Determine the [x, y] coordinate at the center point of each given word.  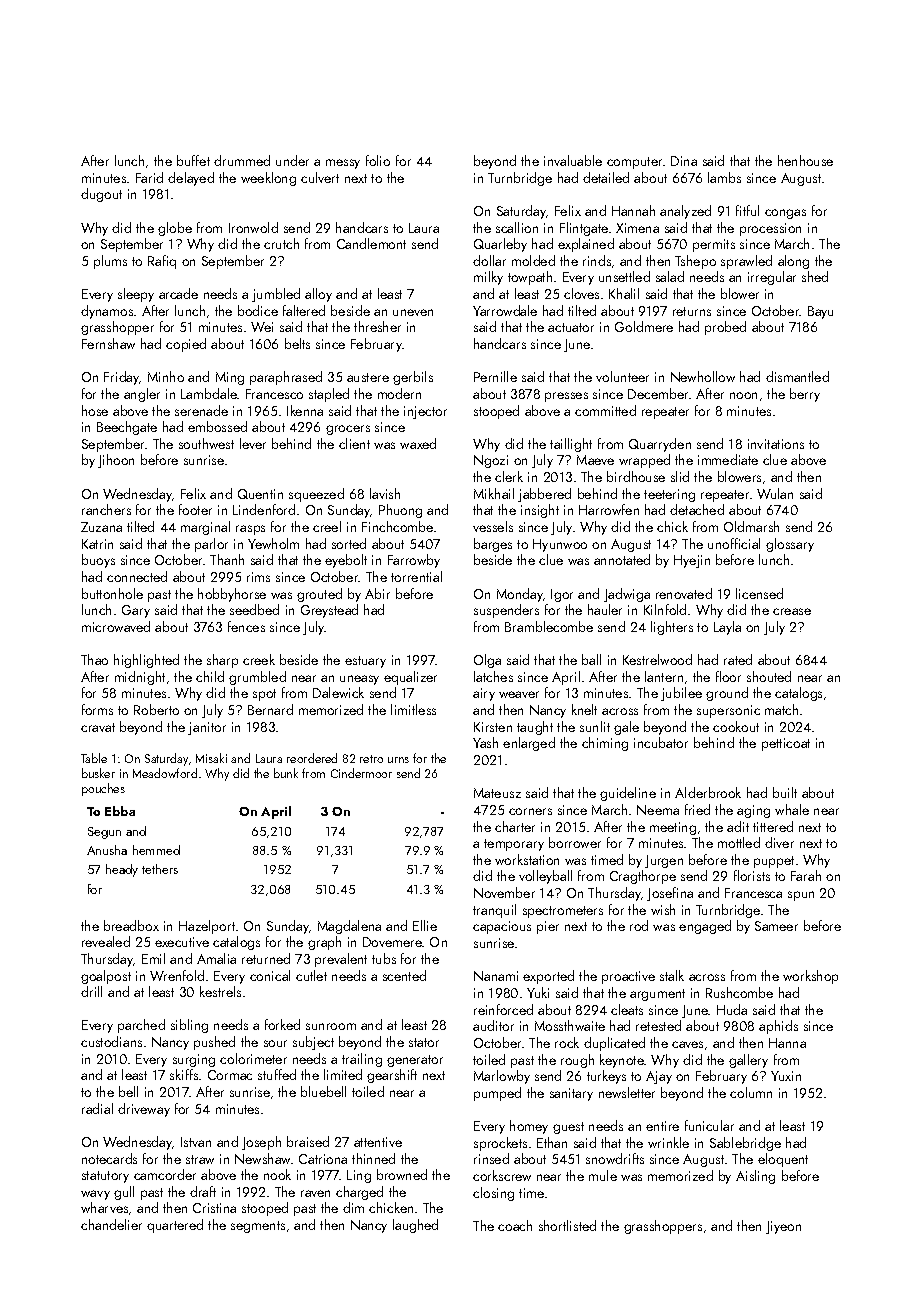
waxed [418, 443]
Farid [149, 177]
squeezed [316, 495]
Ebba [120, 811]
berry [805, 395]
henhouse [805, 160]
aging [753, 811]
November [504, 892]
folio [378, 160]
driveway [144, 1110]
